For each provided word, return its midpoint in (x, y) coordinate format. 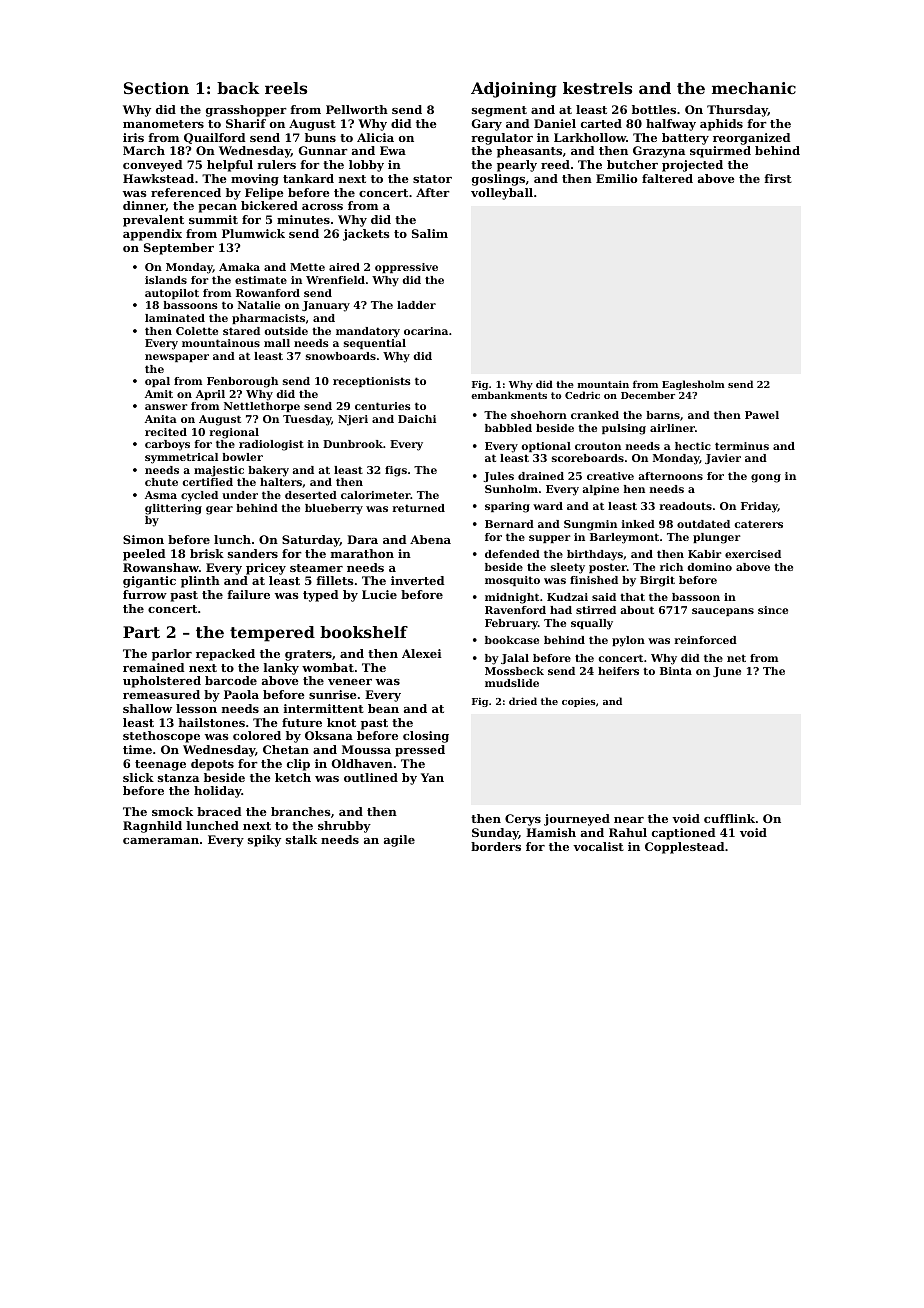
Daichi (417, 419)
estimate (261, 280)
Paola (241, 694)
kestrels (597, 88)
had (561, 610)
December (648, 395)
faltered (667, 178)
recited (166, 432)
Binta (676, 671)
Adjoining (514, 90)
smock (172, 811)
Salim (430, 233)
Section (156, 88)
